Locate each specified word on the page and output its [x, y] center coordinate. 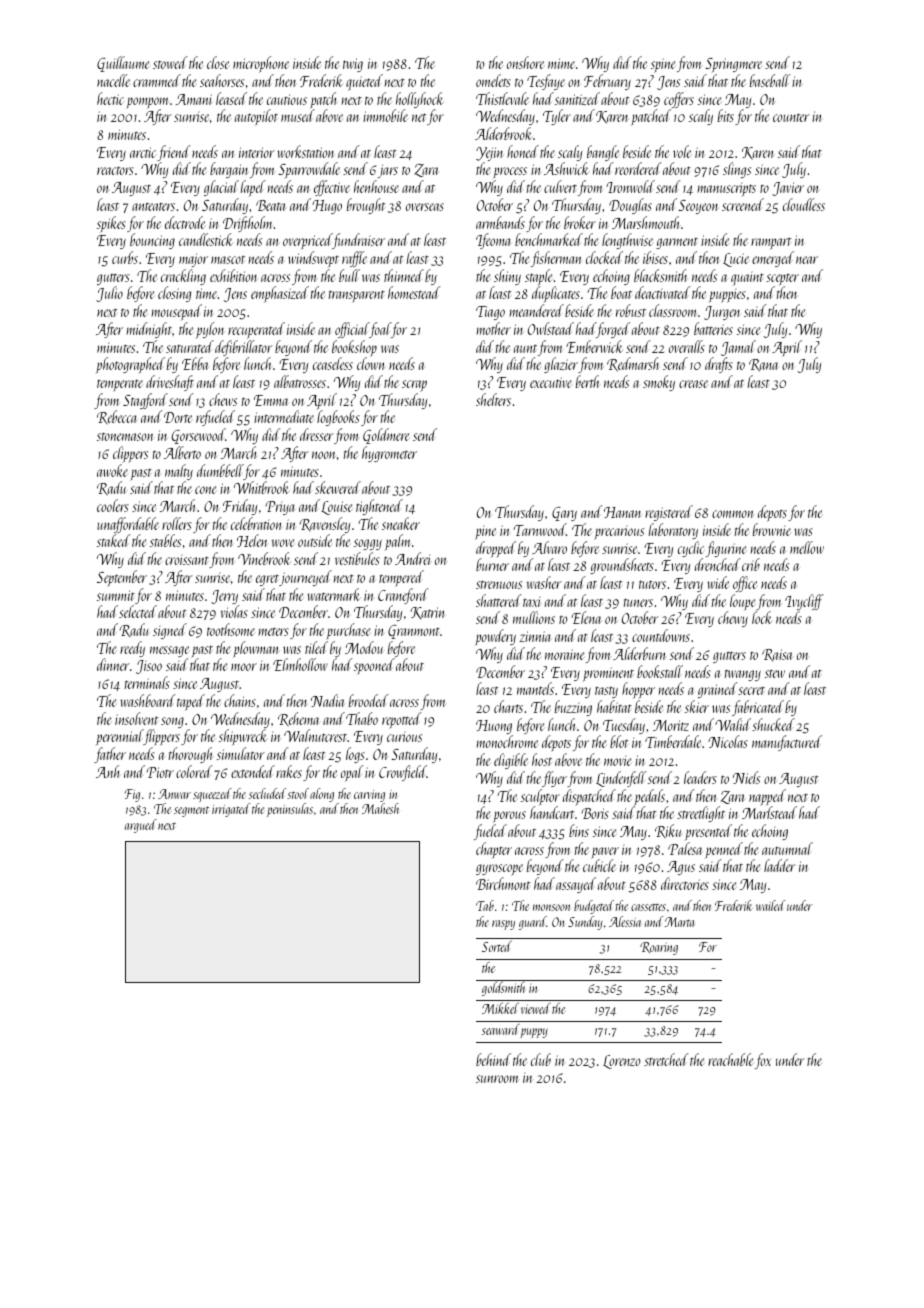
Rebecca [117, 417]
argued [141, 826]
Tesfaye [546, 82]
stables [165, 540]
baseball [770, 80]
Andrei [412, 558]
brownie [772, 529]
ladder [780, 865]
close [218, 62]
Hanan [622, 512]
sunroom [497, 1079]
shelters [493, 399]
